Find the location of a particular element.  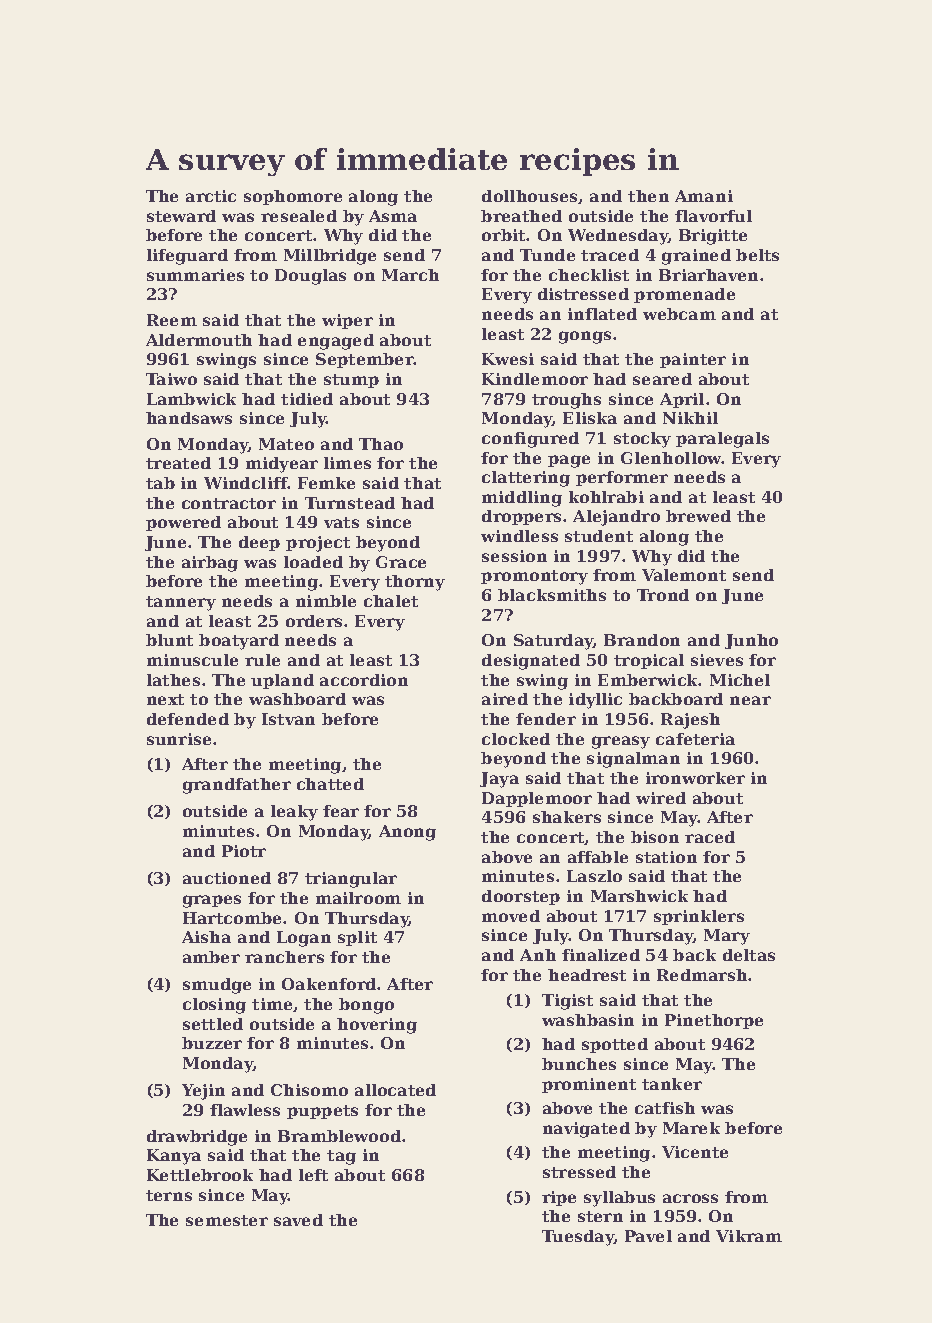

orders is located at coordinates (314, 621).
